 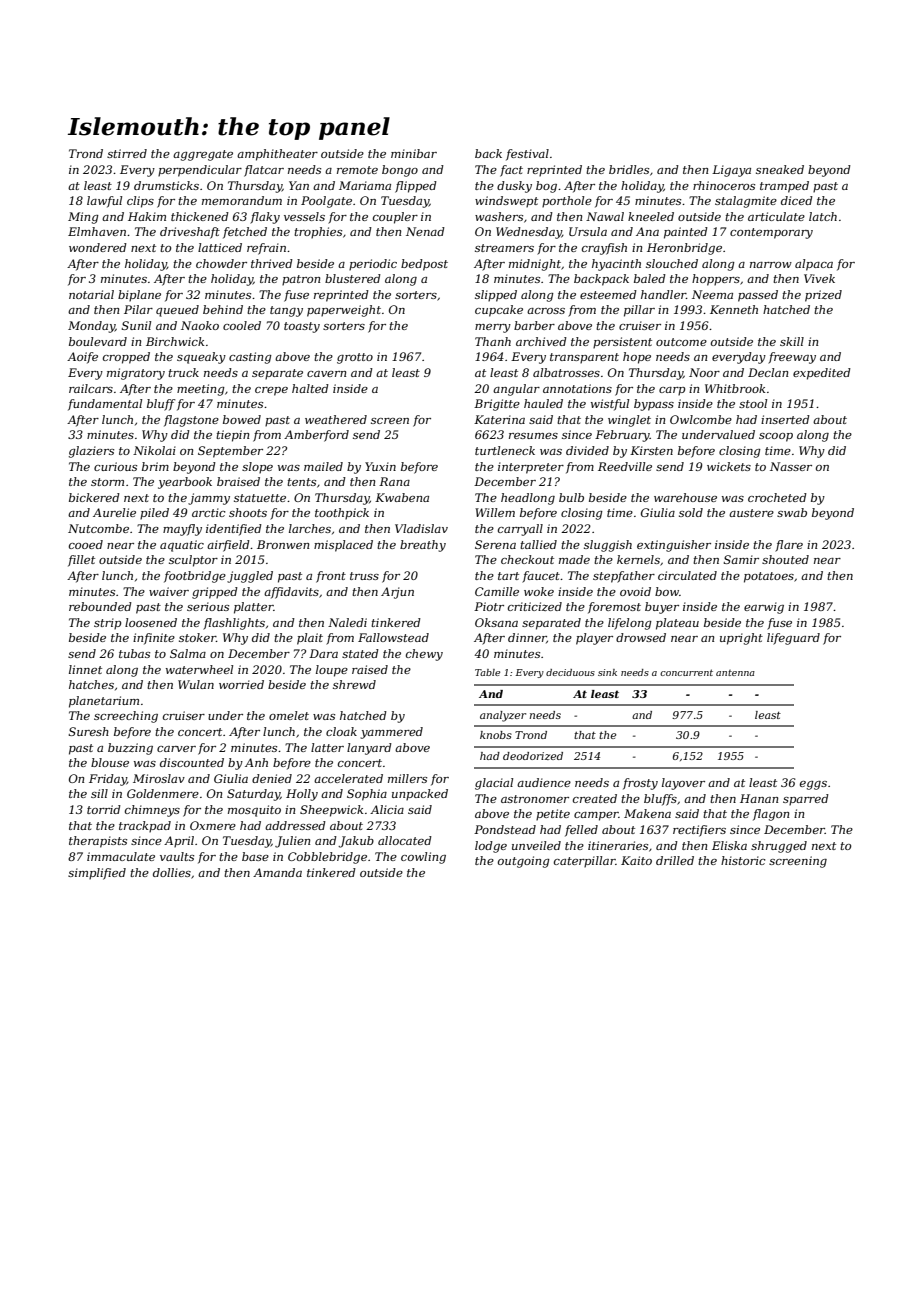 I want to click on handler, so click(x=663, y=294).
